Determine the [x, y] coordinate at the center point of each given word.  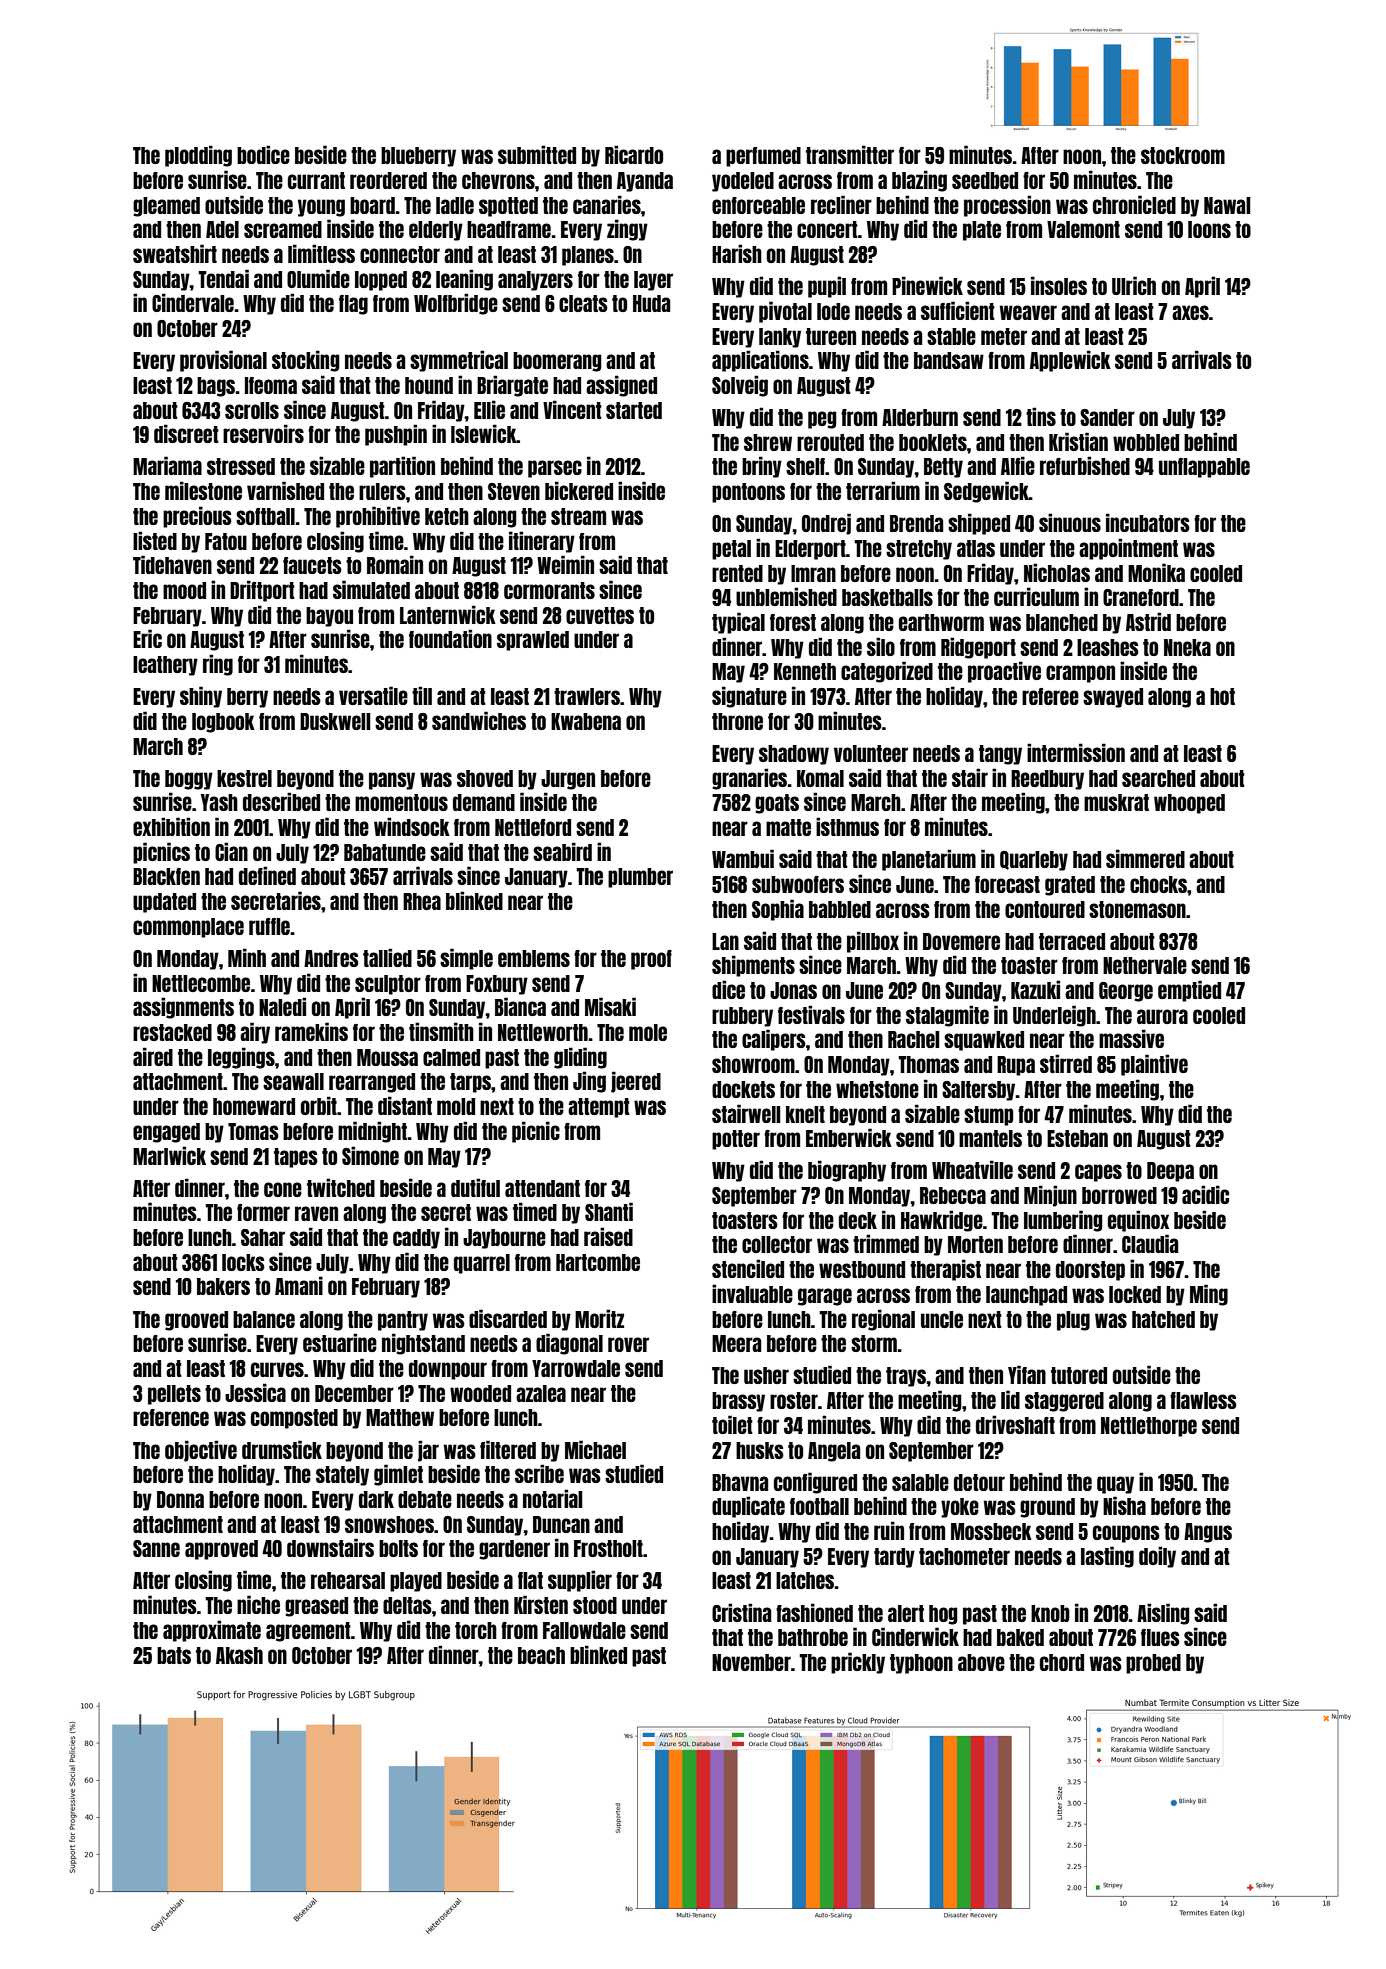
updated [164, 903]
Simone [370, 1155]
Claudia [1150, 1243]
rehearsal [348, 1580]
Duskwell [335, 721]
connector [400, 254]
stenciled [748, 1268]
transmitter [850, 154]
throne [737, 721]
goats [777, 804]
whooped [1189, 804]
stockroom [1183, 155]
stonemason [1137, 909]
